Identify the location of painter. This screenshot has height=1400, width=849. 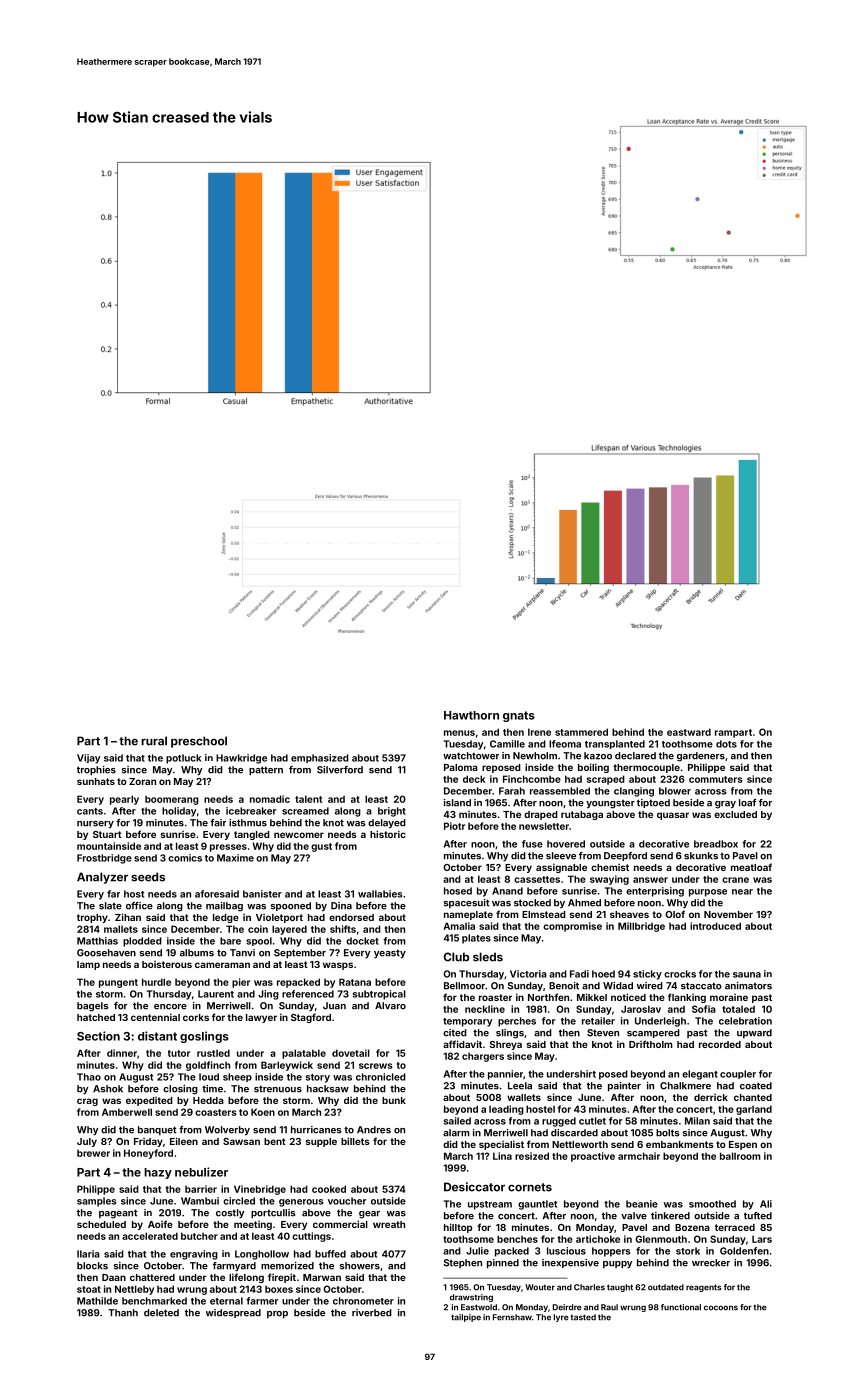
(624, 1086).
